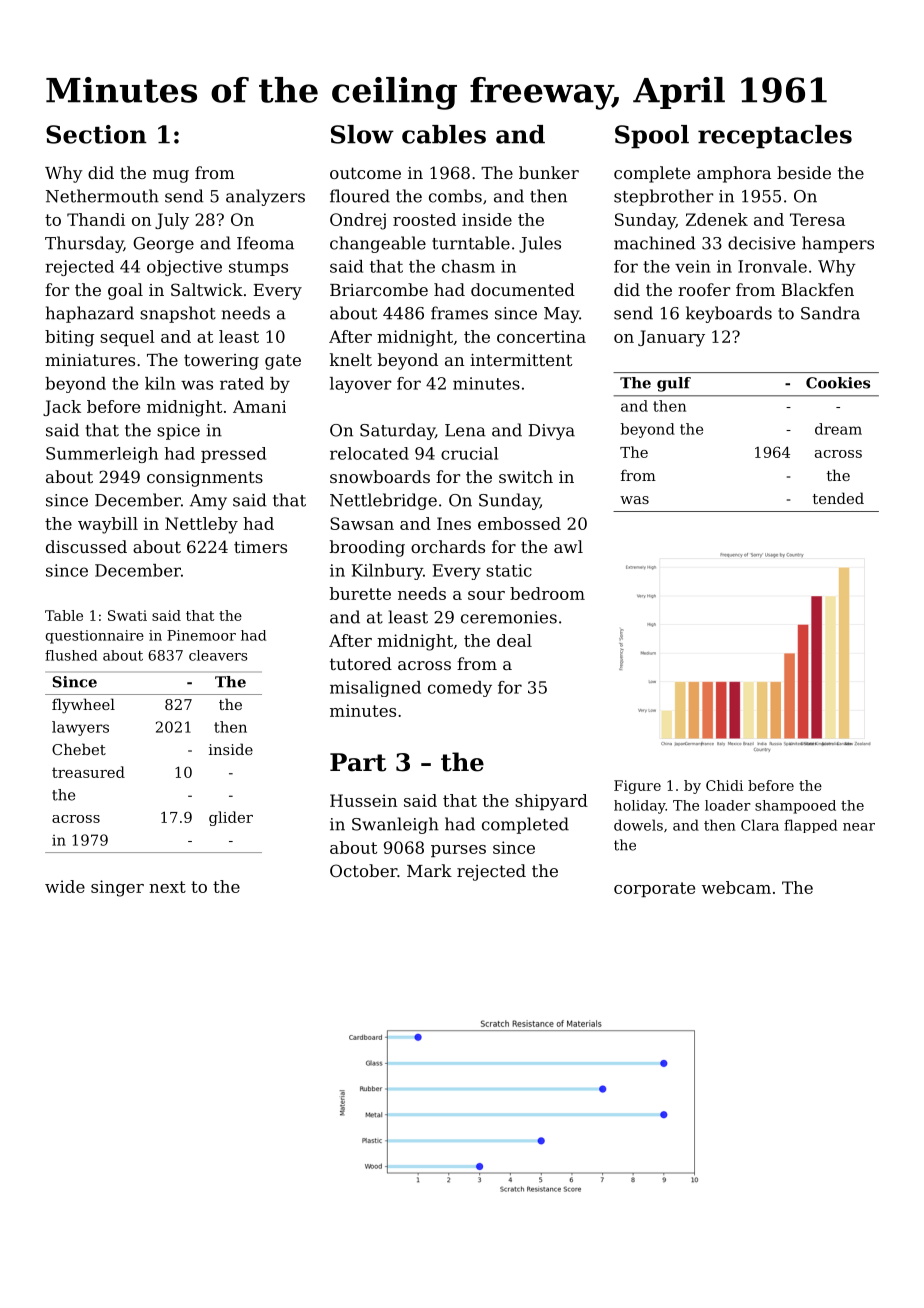 This image has width=924, height=1308. What do you see at coordinates (83, 706) in the image?
I see `flywheel` at bounding box center [83, 706].
